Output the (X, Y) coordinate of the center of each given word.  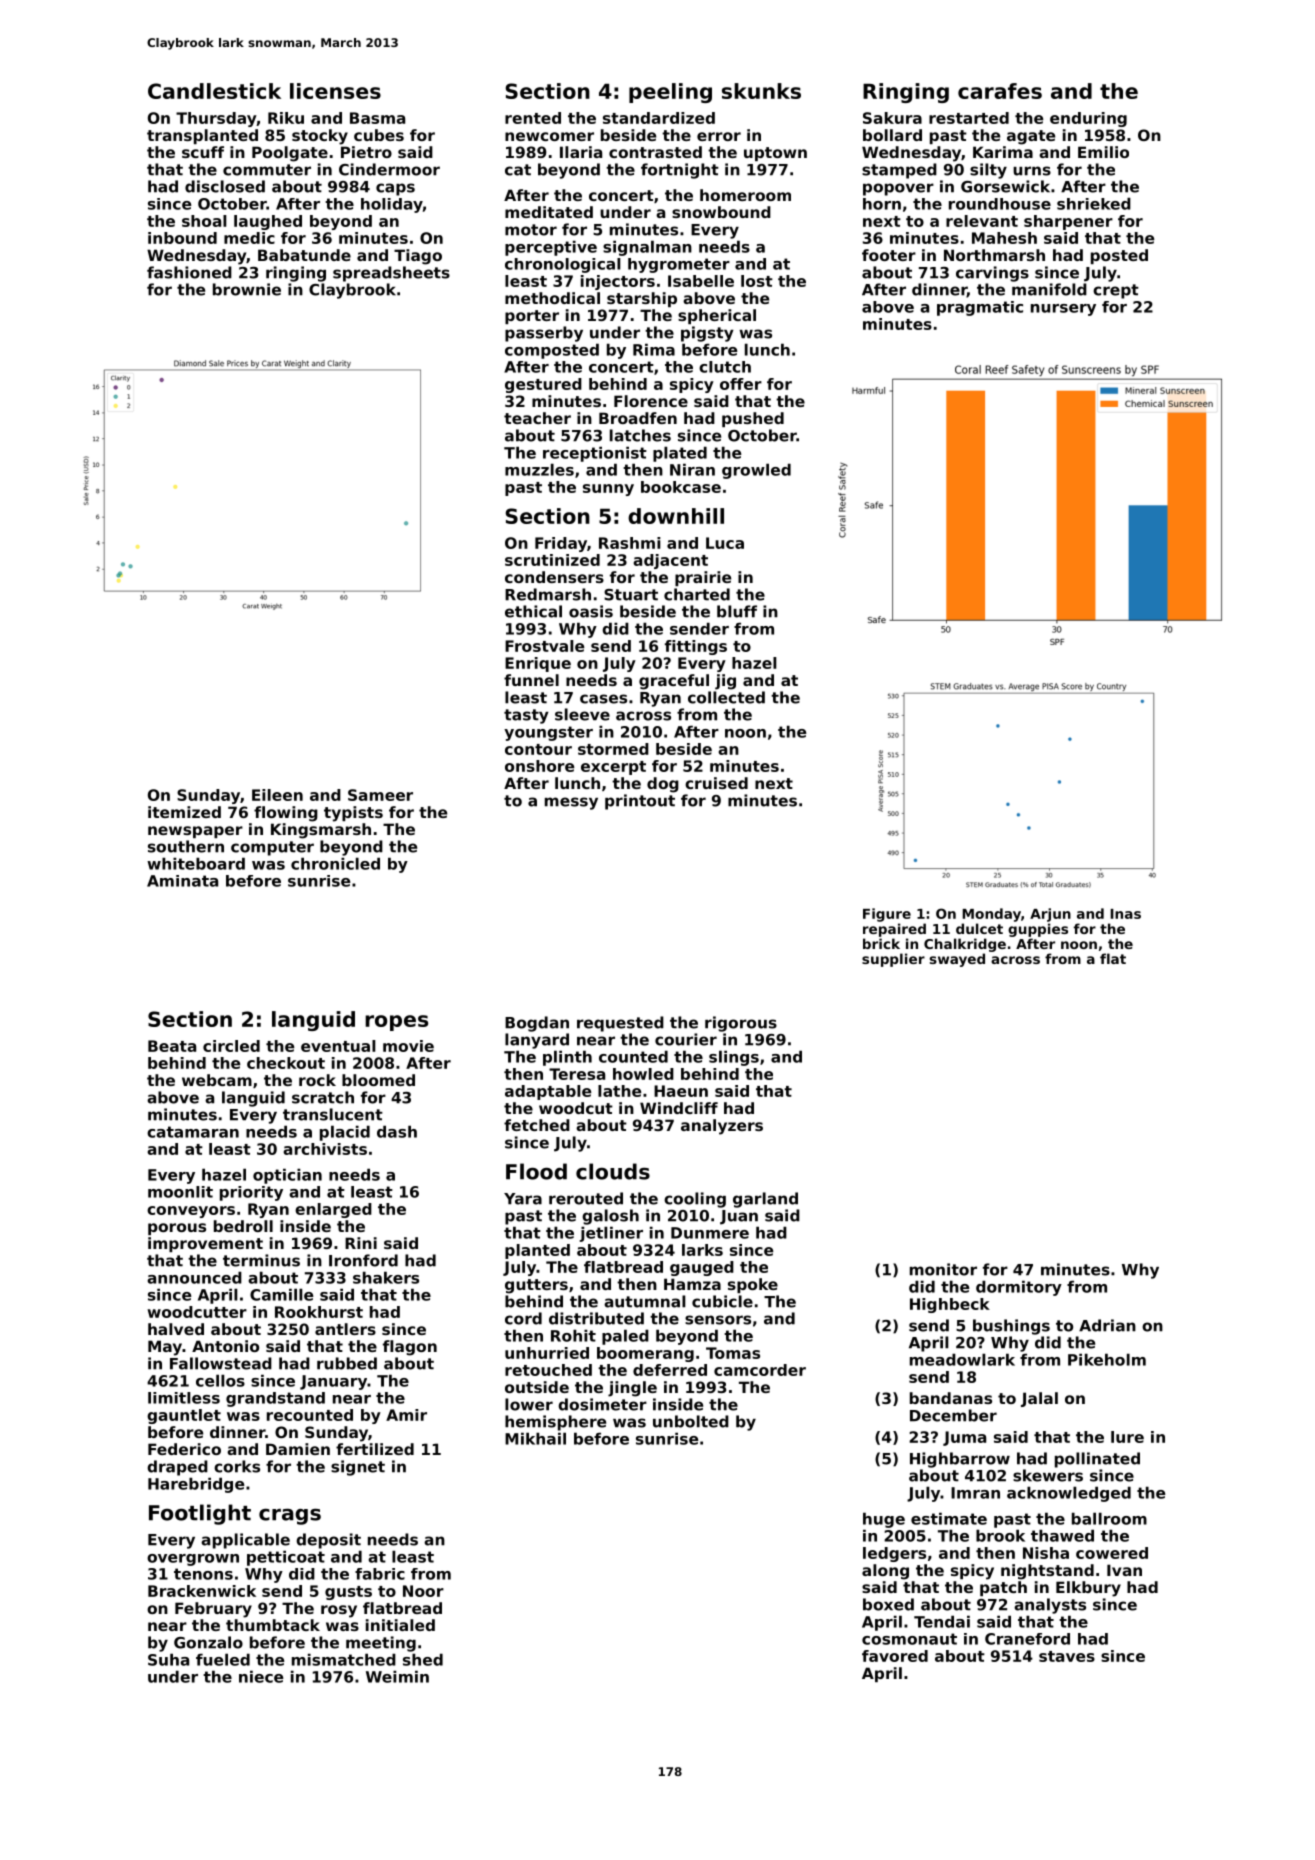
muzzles (539, 469)
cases (603, 699)
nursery (1063, 310)
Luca (725, 543)
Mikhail (535, 1438)
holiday (392, 205)
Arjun (1050, 915)
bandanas (951, 1398)
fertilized (375, 1449)
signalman (647, 248)
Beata (172, 1046)
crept (1116, 291)
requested (620, 1024)
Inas (1125, 914)
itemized (184, 812)
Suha (168, 1659)
